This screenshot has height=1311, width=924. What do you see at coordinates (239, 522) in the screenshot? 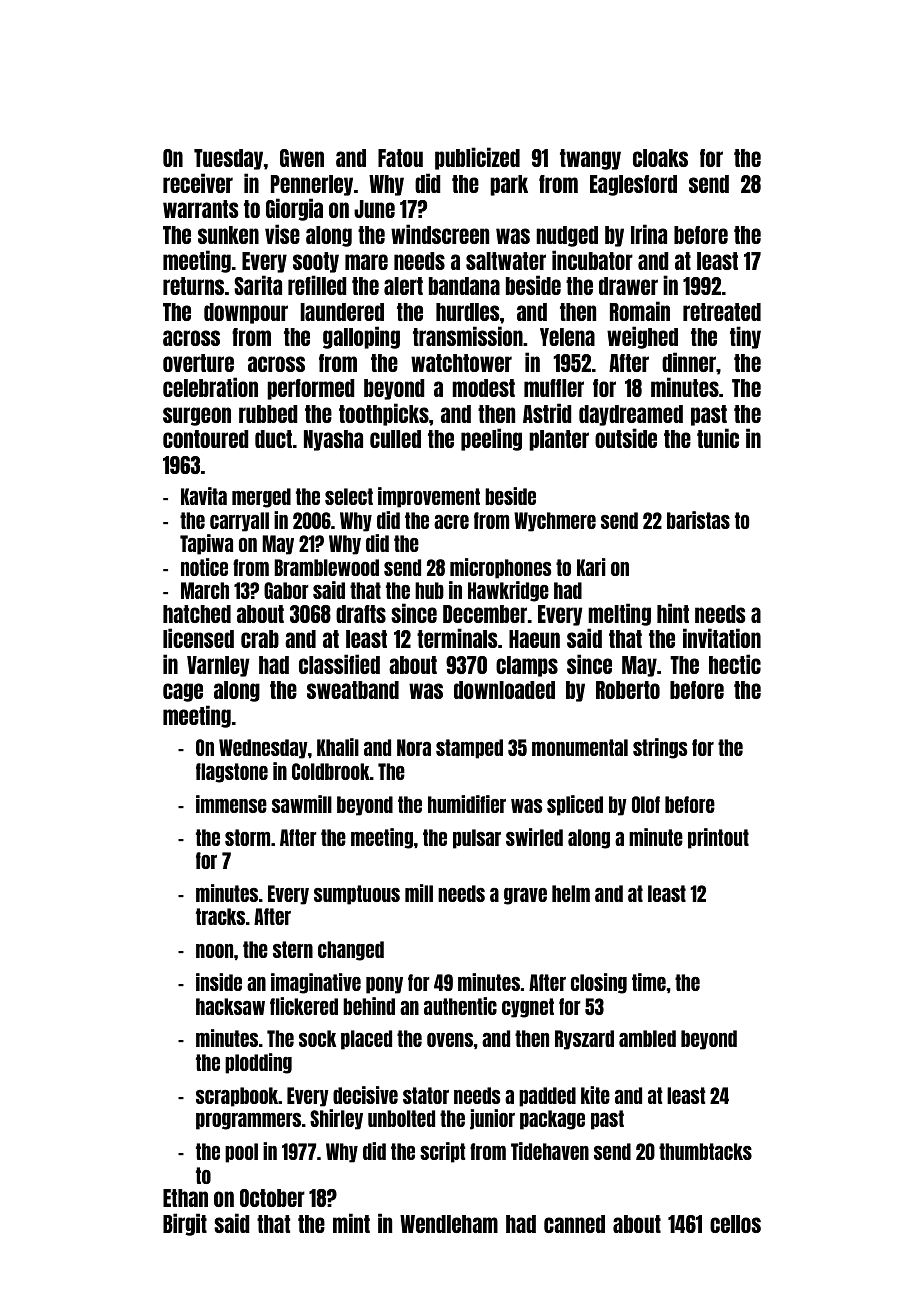
I see `carryall` at bounding box center [239, 522].
